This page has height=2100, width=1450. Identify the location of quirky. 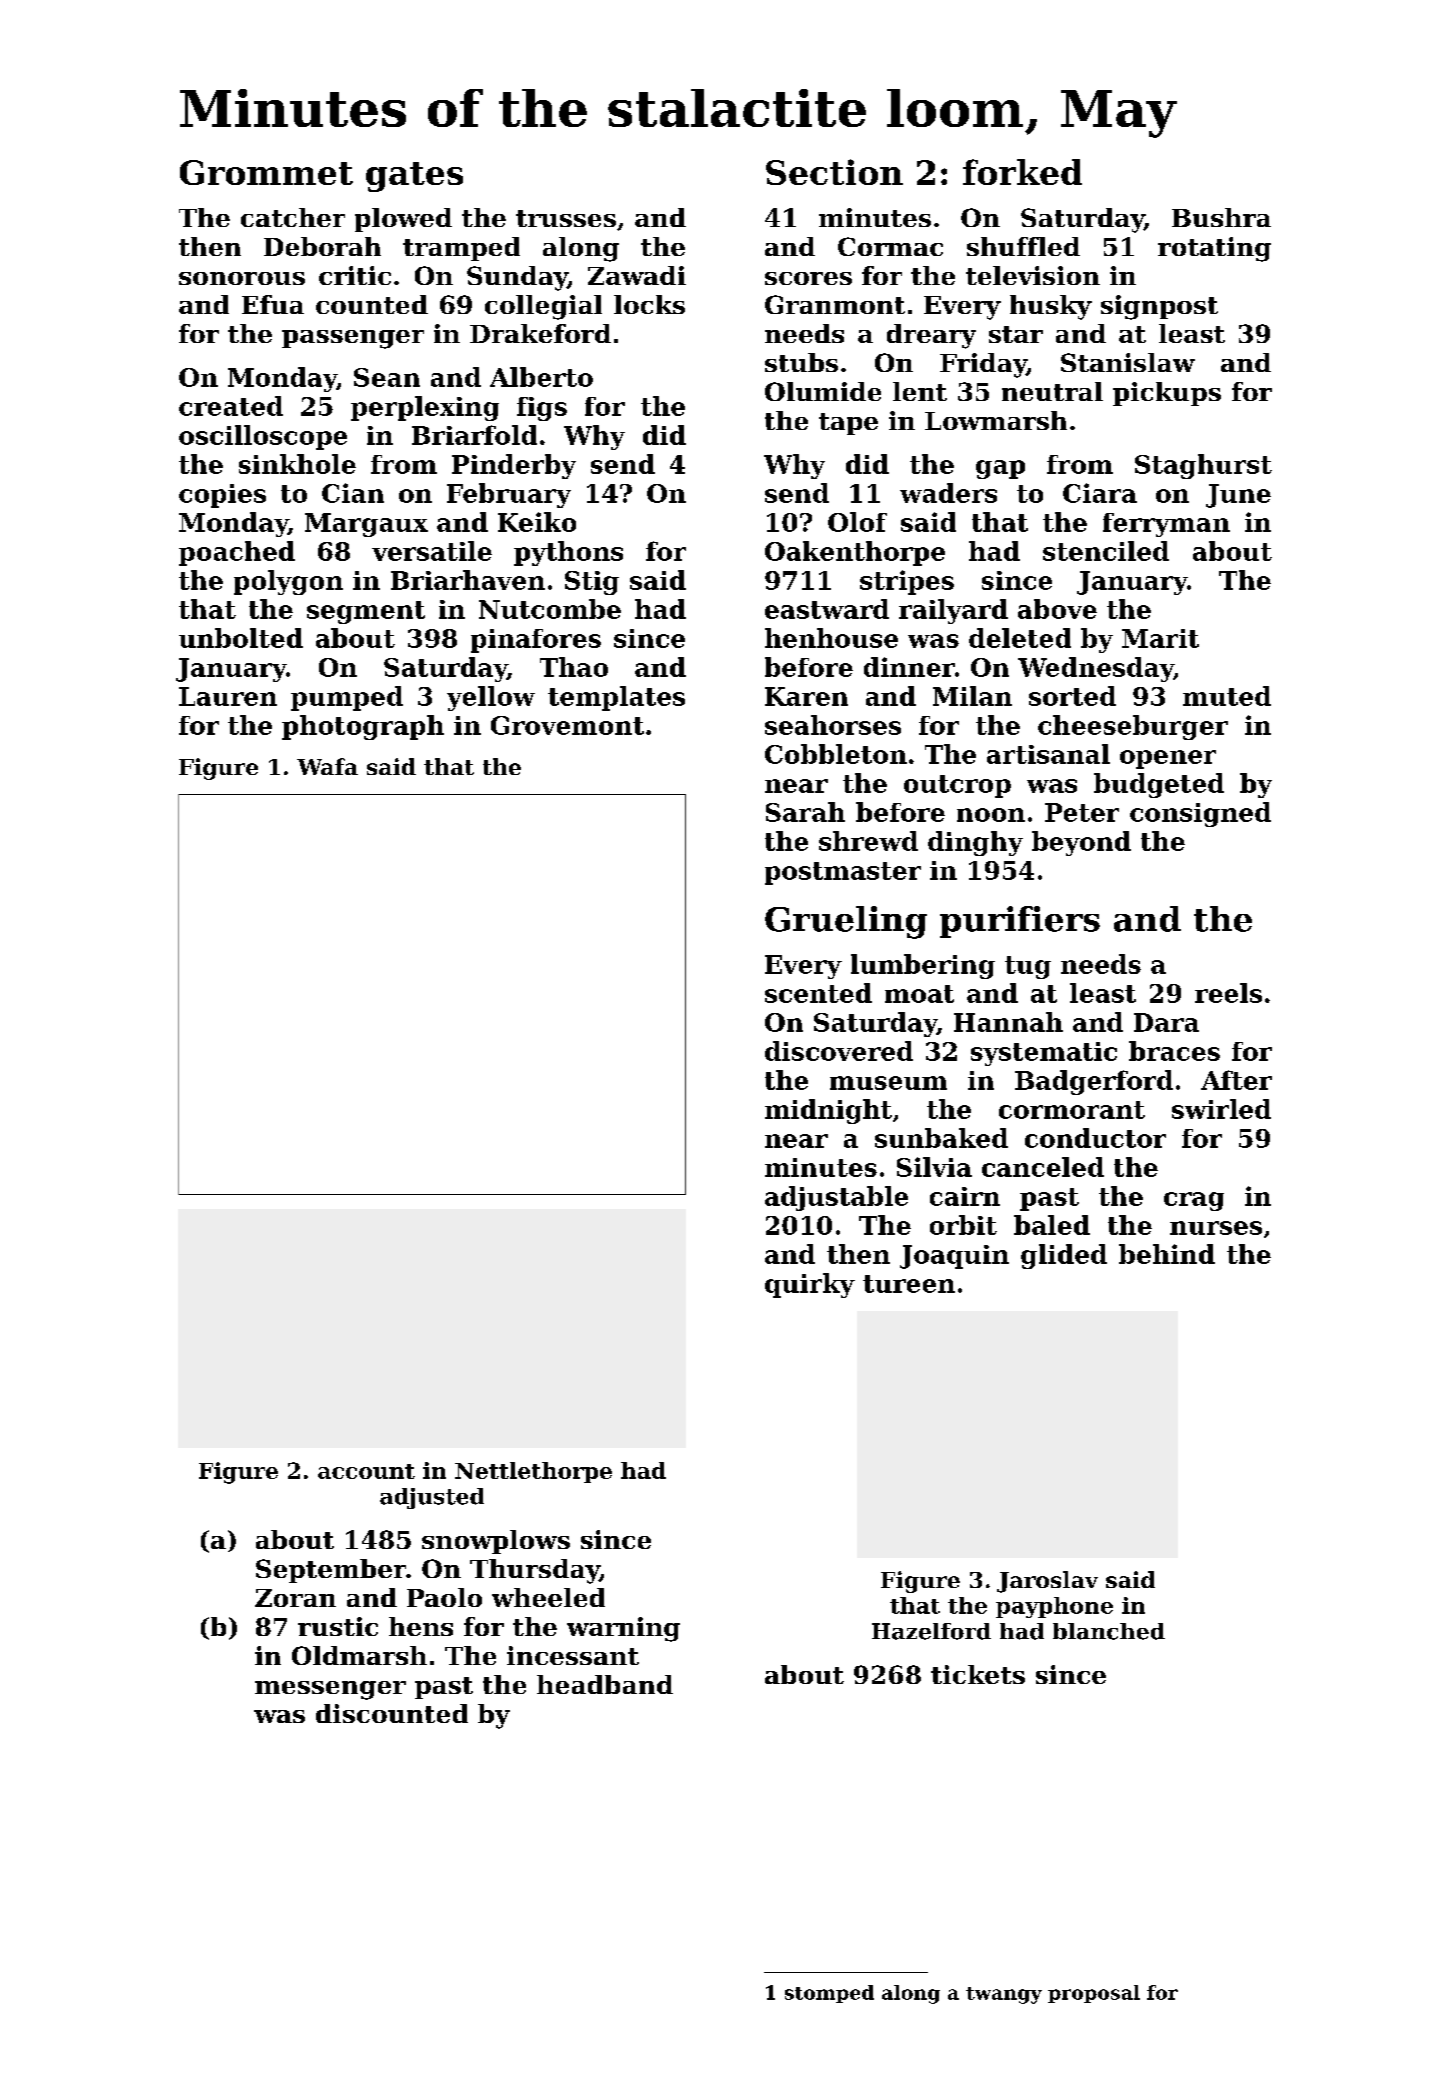
(810, 1285).
